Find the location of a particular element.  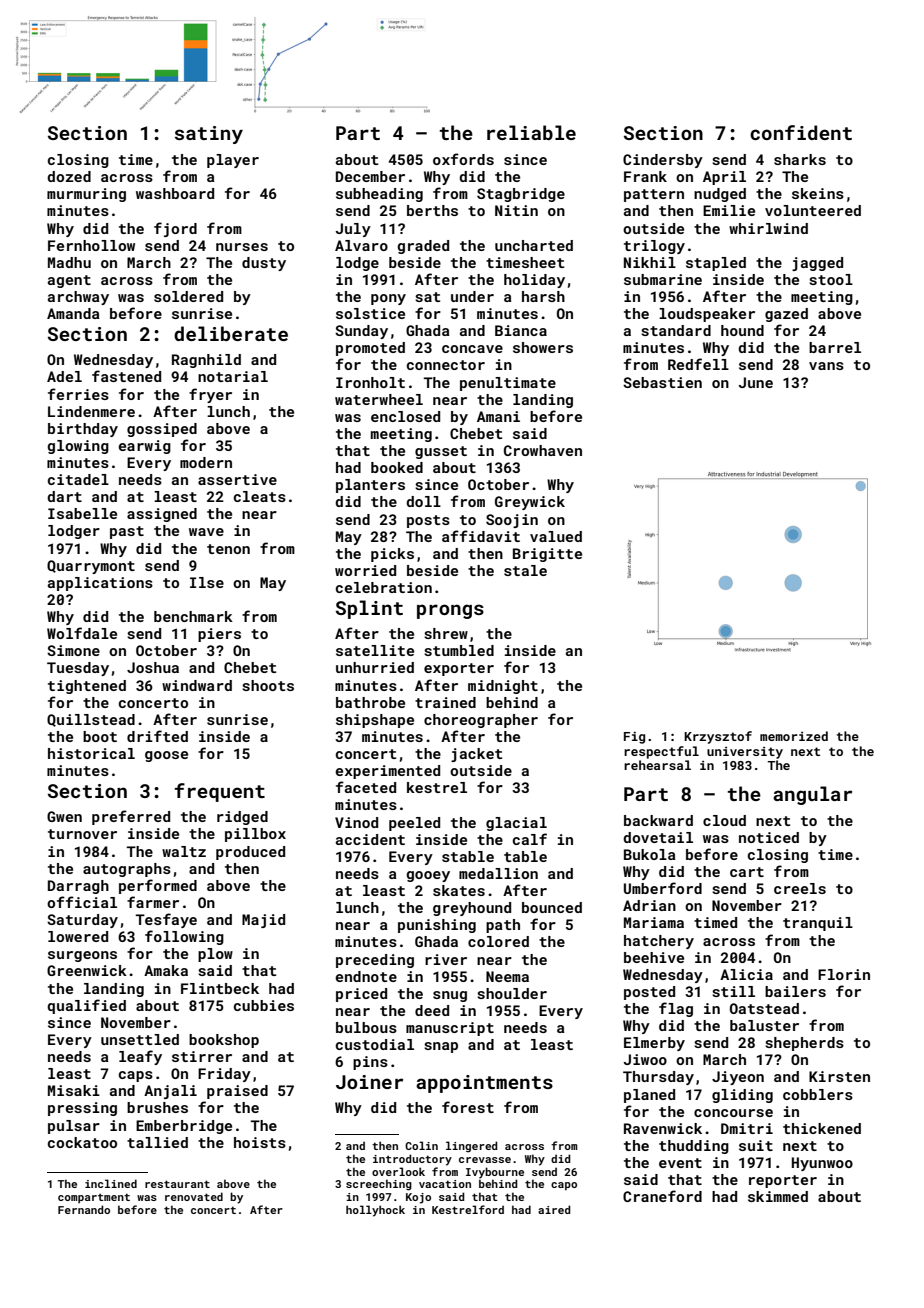

soldered is located at coordinates (188, 296).
